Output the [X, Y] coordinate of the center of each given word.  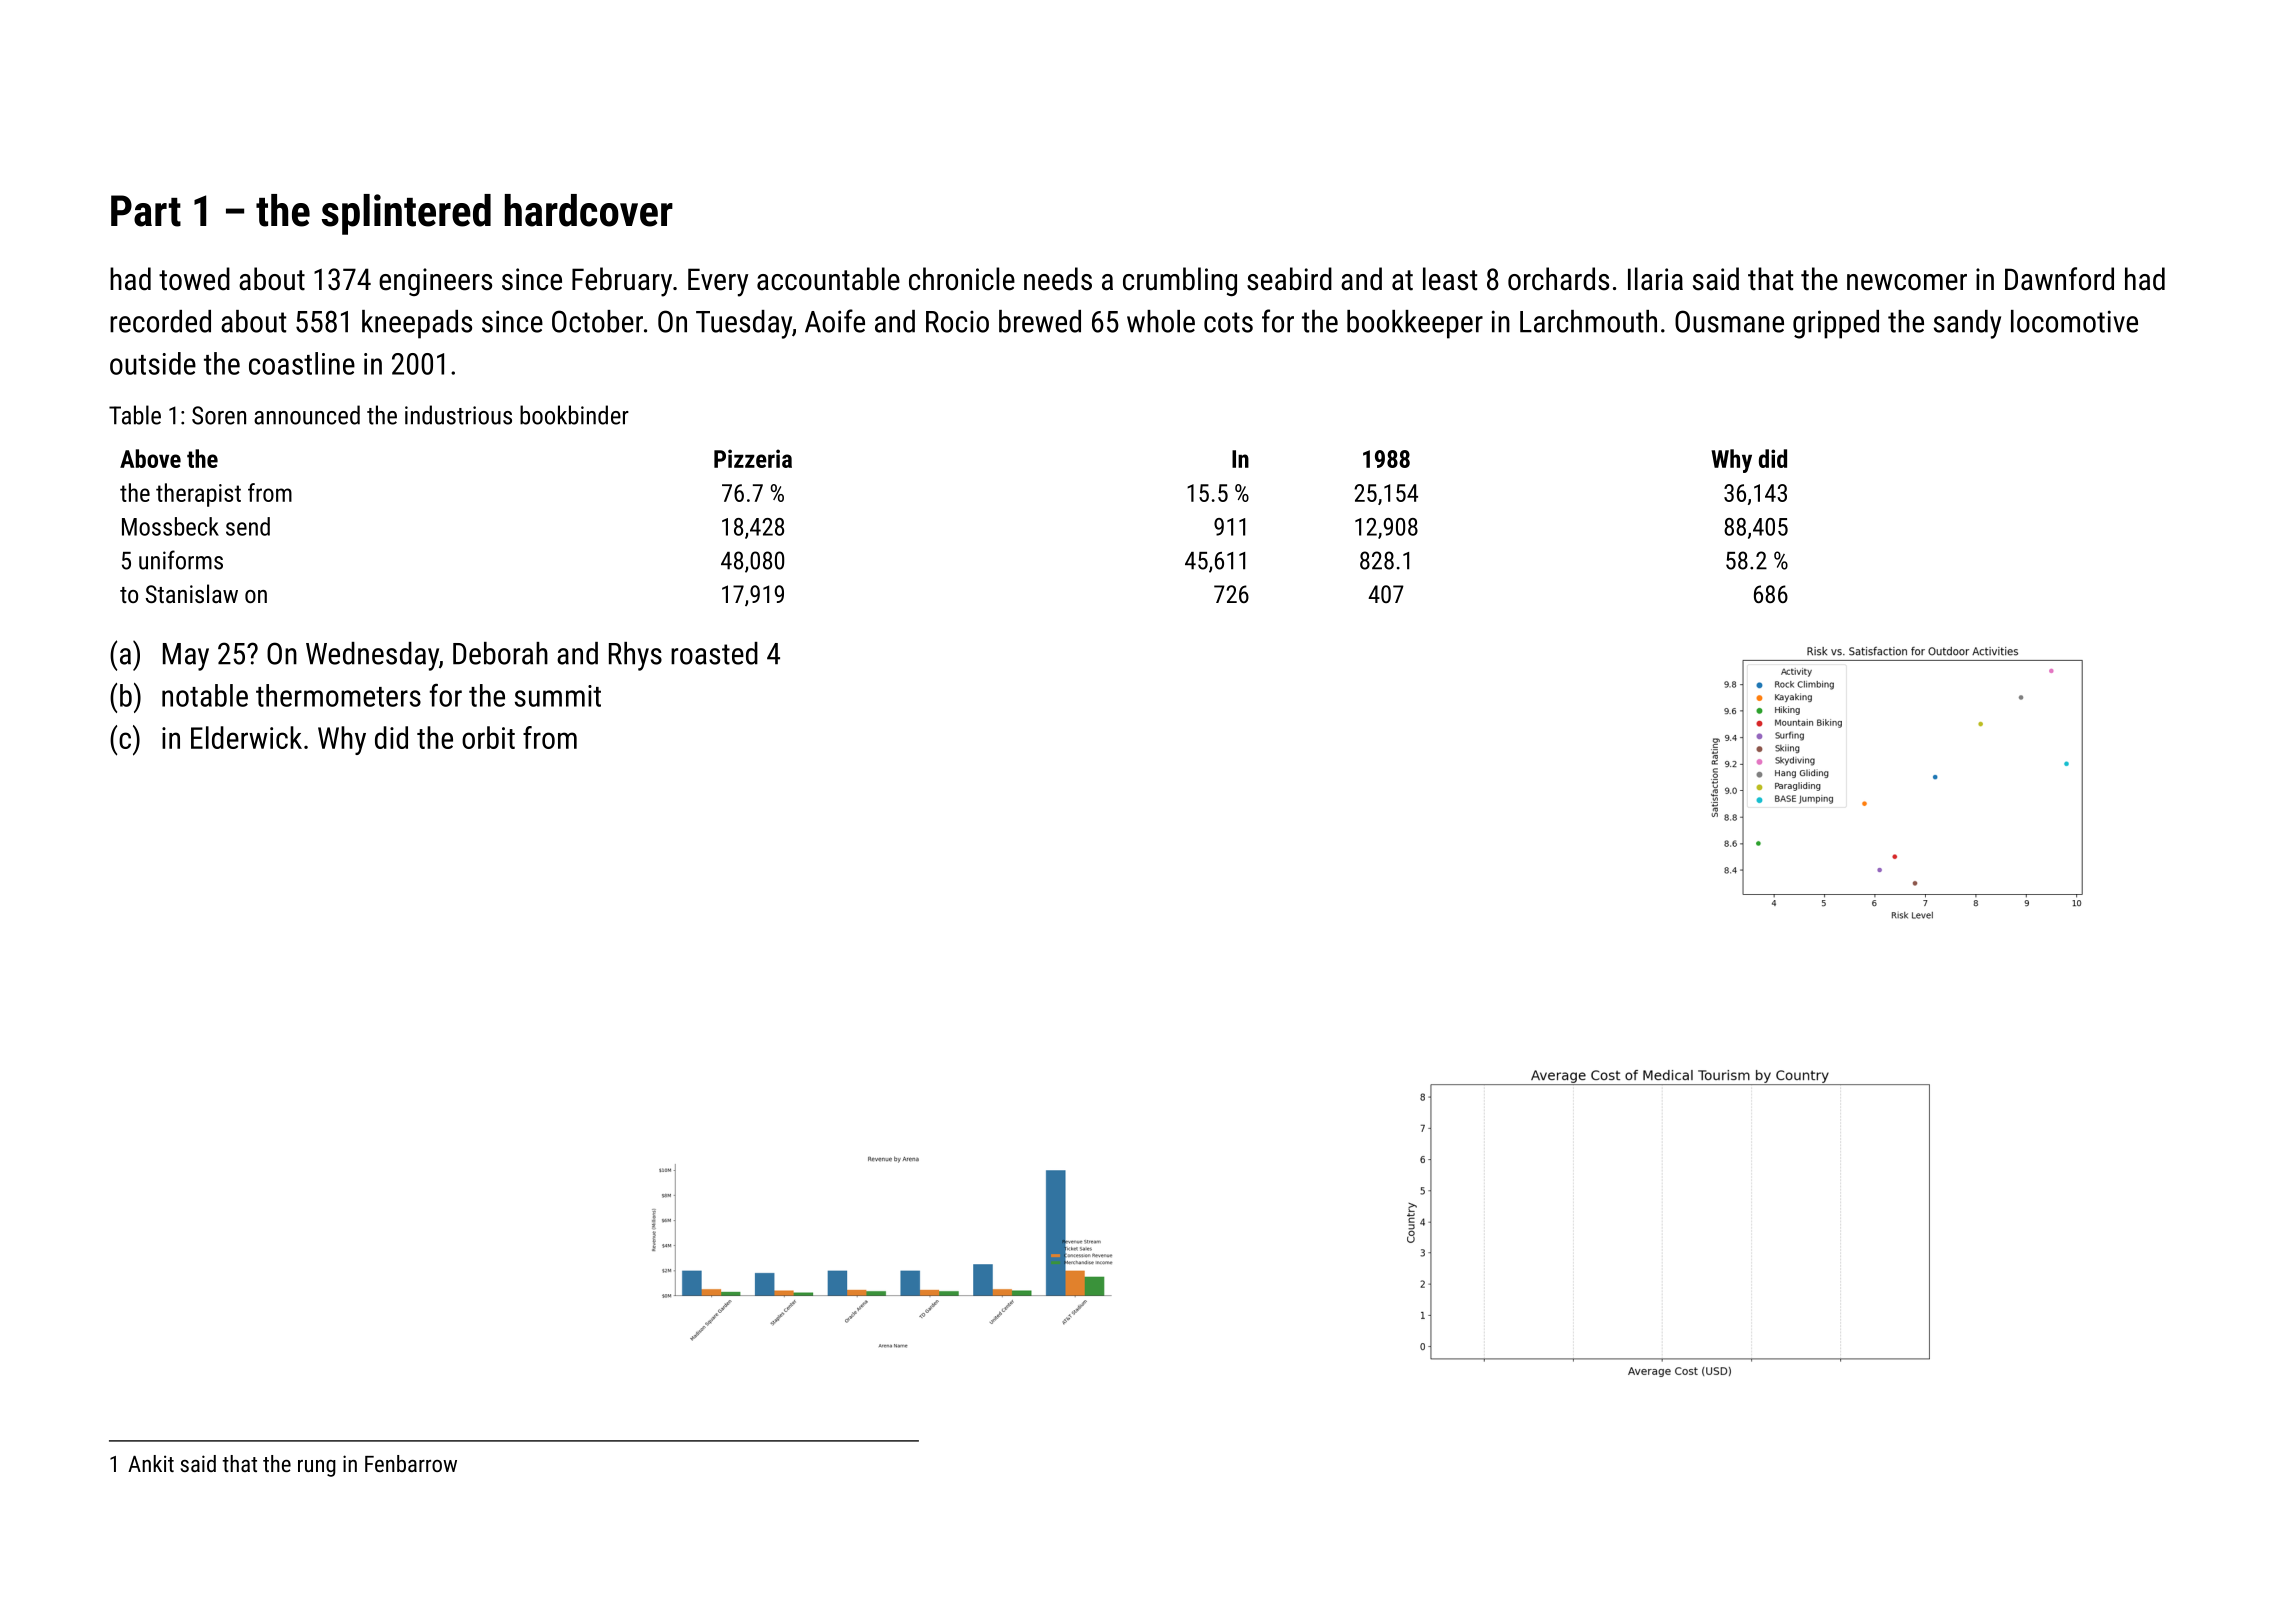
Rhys [635, 656]
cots [1228, 322]
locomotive [2074, 321]
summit [558, 696]
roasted [714, 653]
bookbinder [574, 415]
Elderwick [246, 737]
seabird [1289, 279]
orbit [488, 737]
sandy [1967, 324]
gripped [1836, 324]
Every [718, 282]
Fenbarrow [411, 1463]
